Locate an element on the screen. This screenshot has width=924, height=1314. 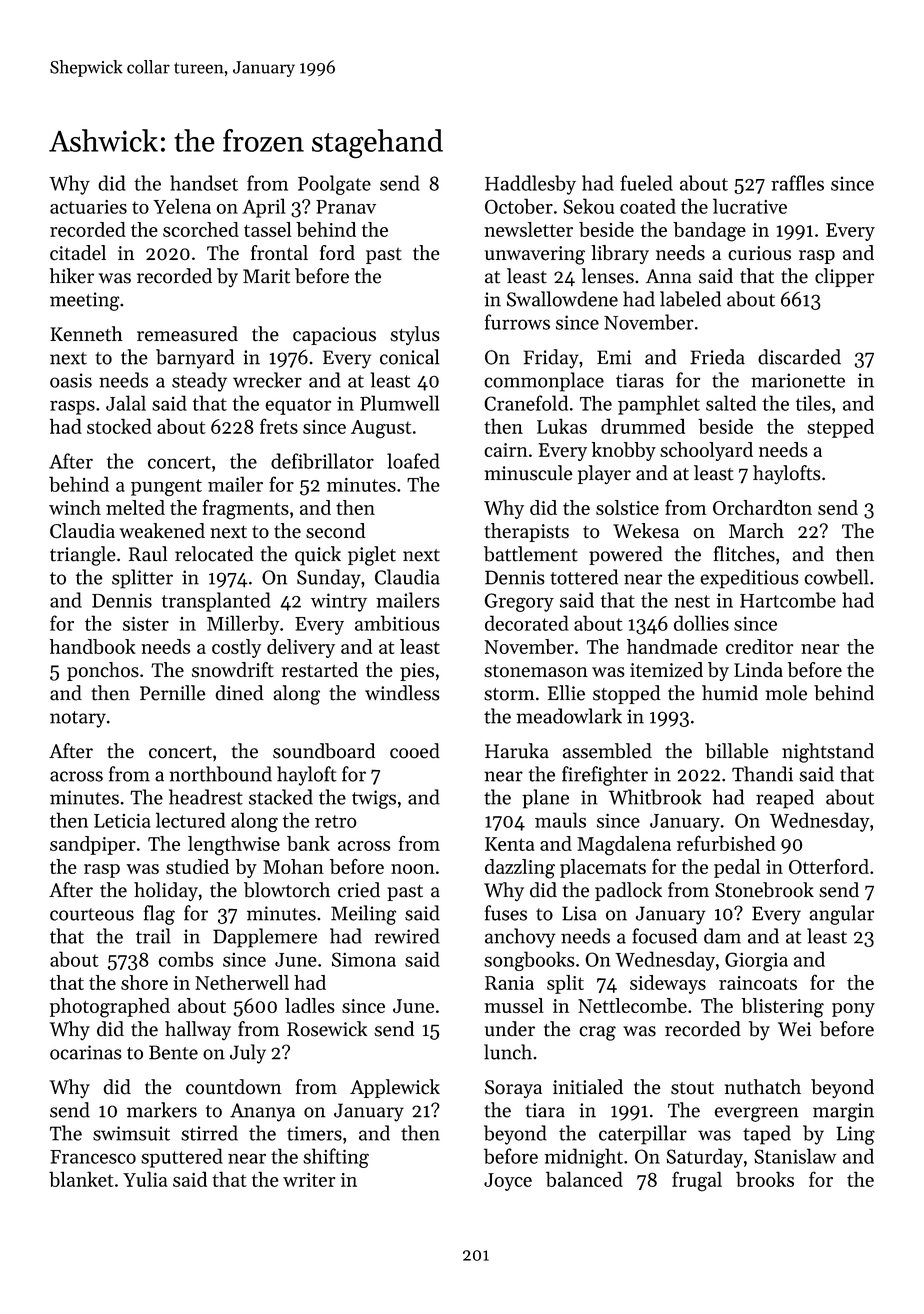
retro is located at coordinates (336, 821).
